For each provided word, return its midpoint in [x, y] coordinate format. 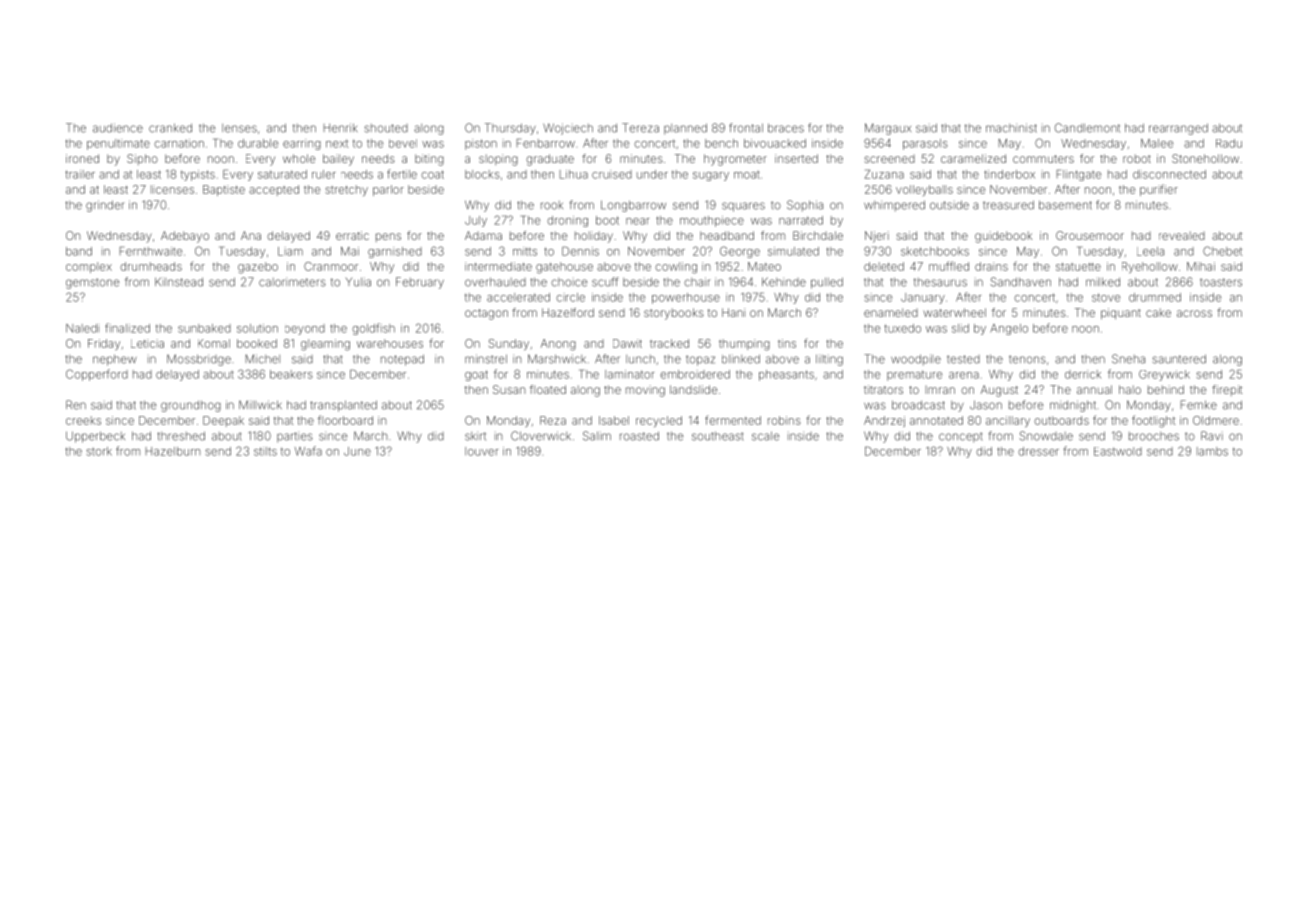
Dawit [627, 343]
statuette [1078, 267]
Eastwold [1118, 451]
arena [964, 375]
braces [786, 128]
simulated [793, 251]
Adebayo [185, 237]
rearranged [1178, 129]
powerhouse [686, 298]
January [923, 298]
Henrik [340, 128]
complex [89, 267]
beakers [291, 374]
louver [481, 451]
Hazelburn [173, 451]
